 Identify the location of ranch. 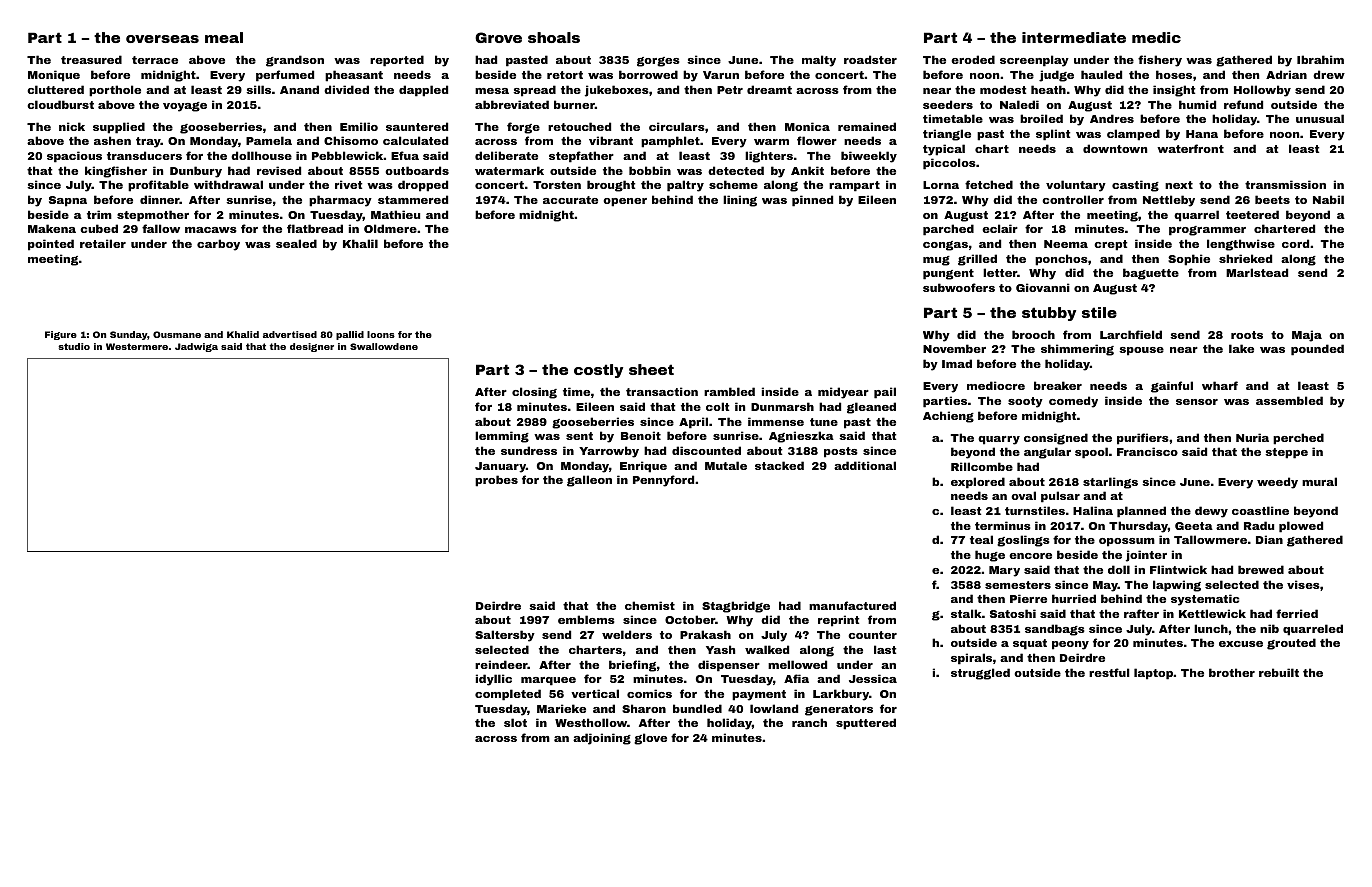
(809, 722).
